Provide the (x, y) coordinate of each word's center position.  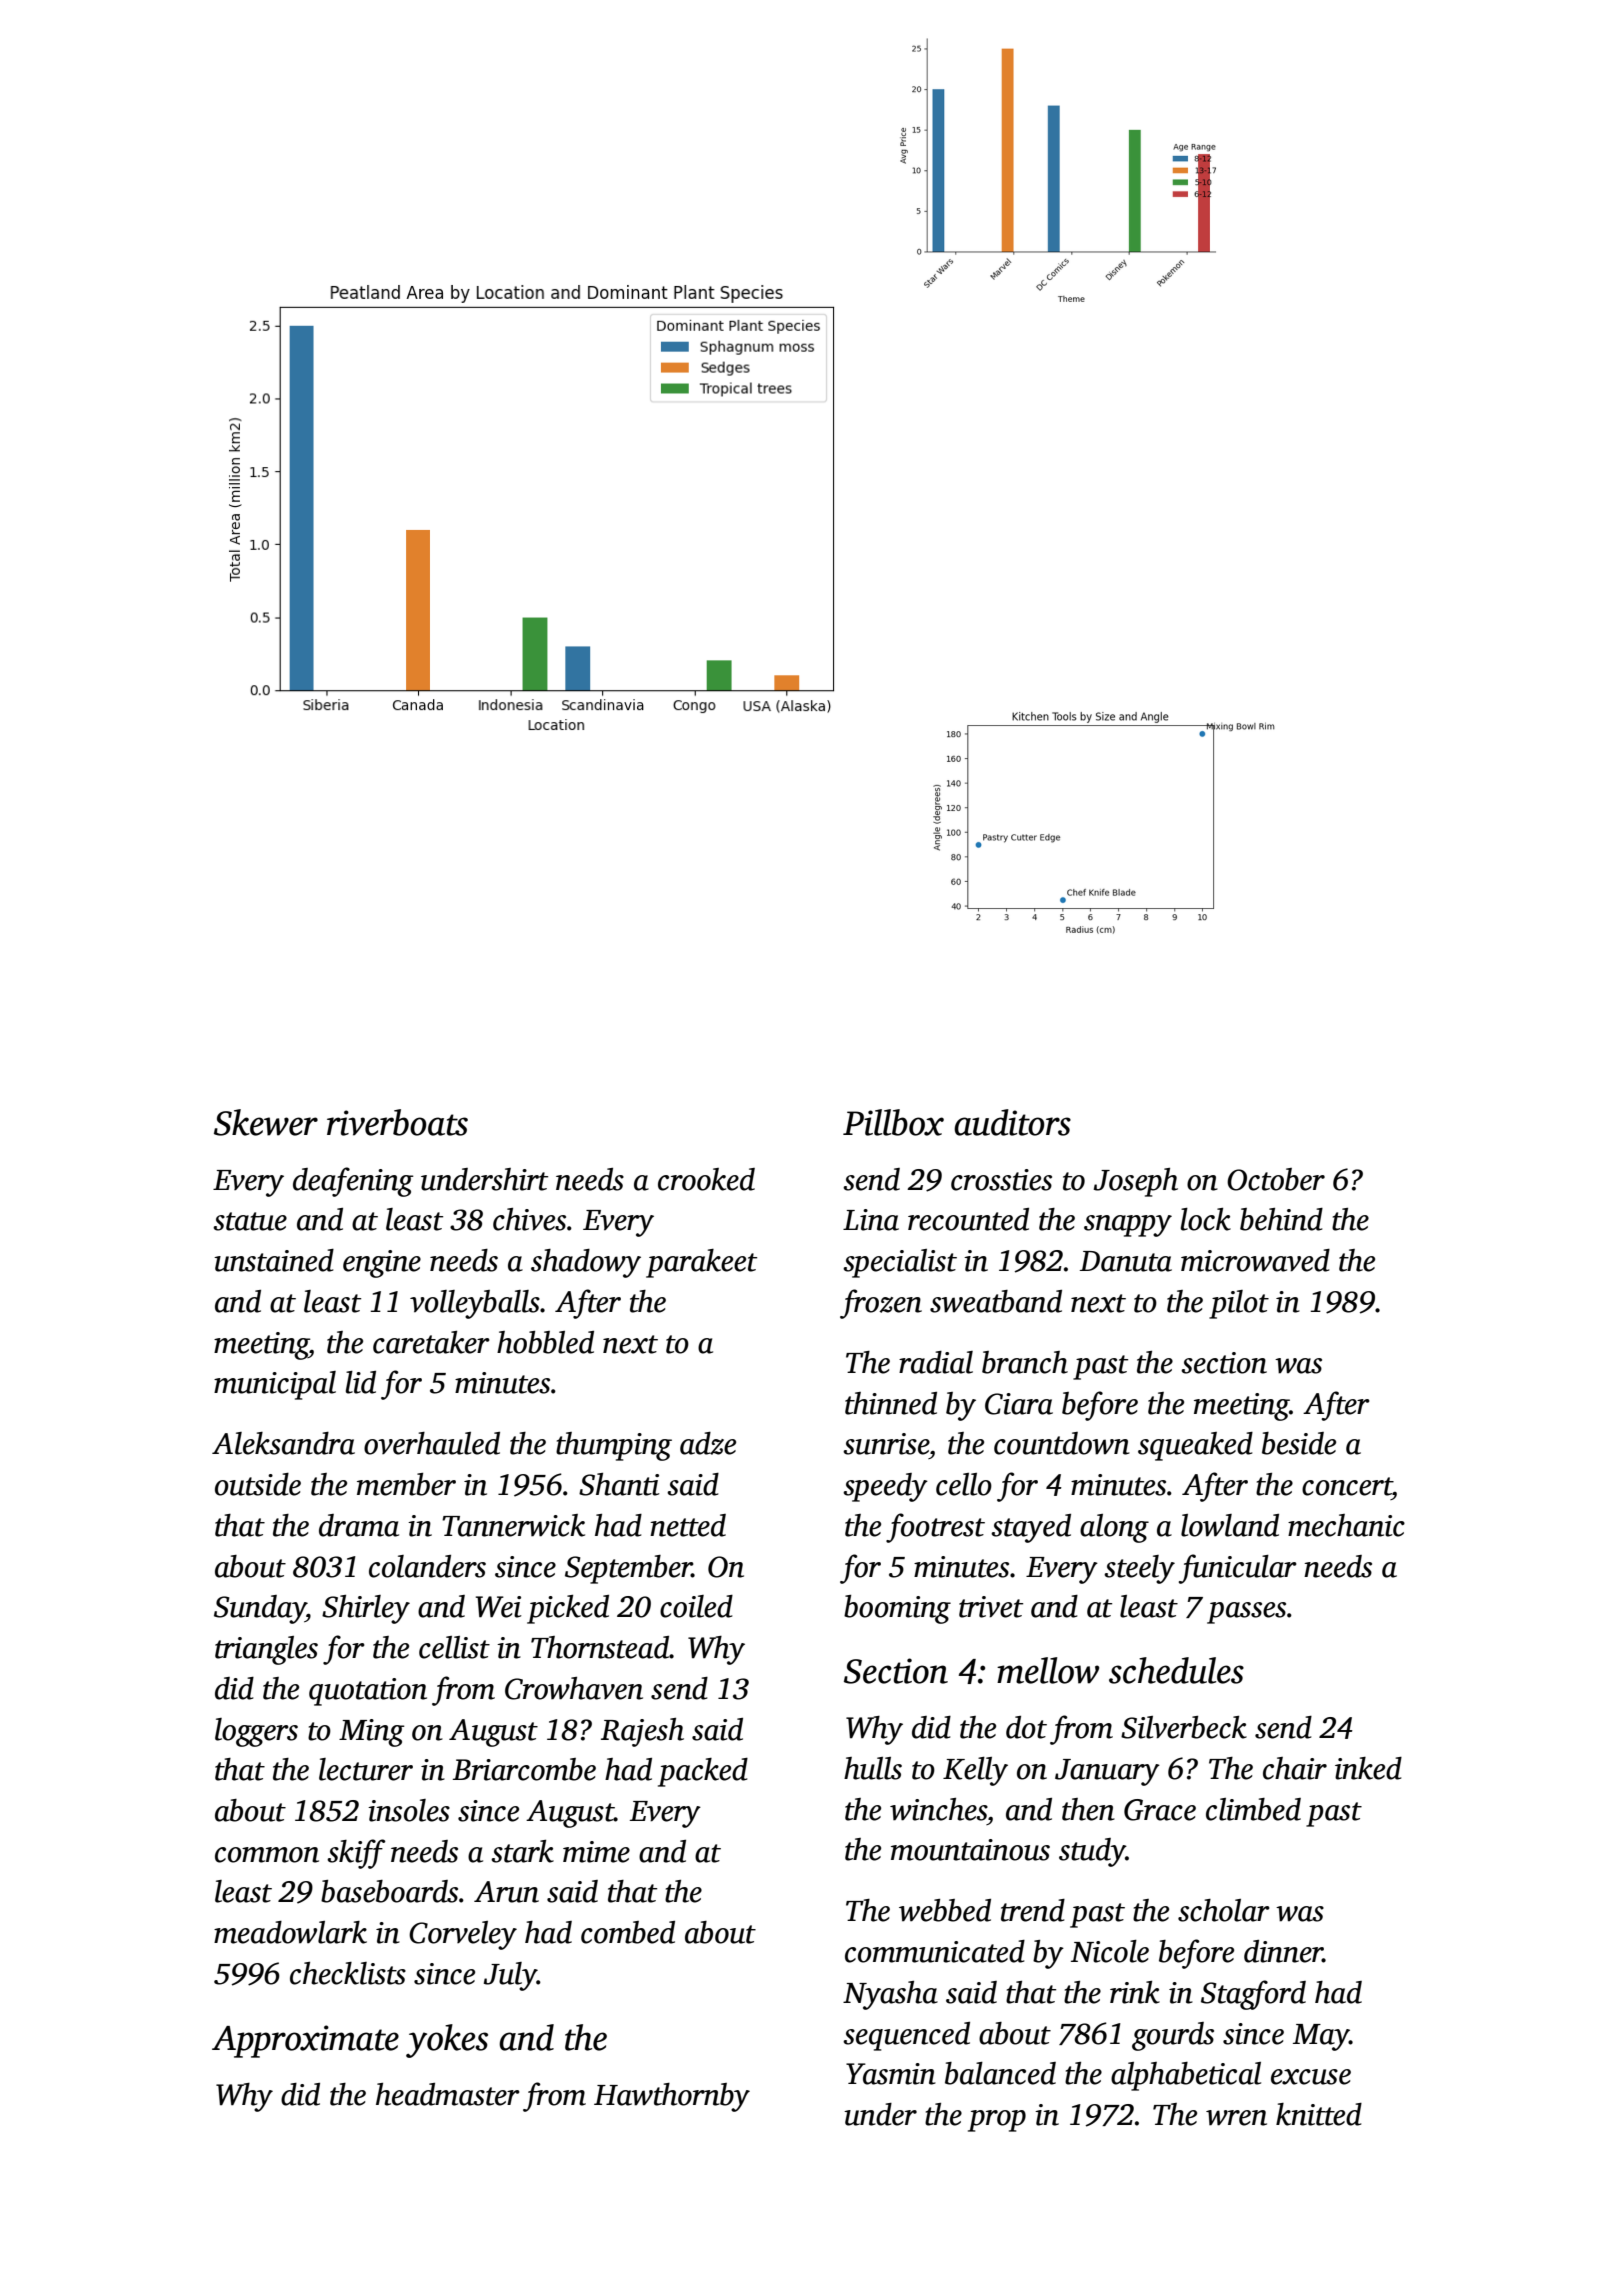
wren (1236, 2118)
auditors (1012, 1122)
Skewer (266, 1122)
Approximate (305, 2041)
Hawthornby (672, 2097)
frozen (881, 1304)
